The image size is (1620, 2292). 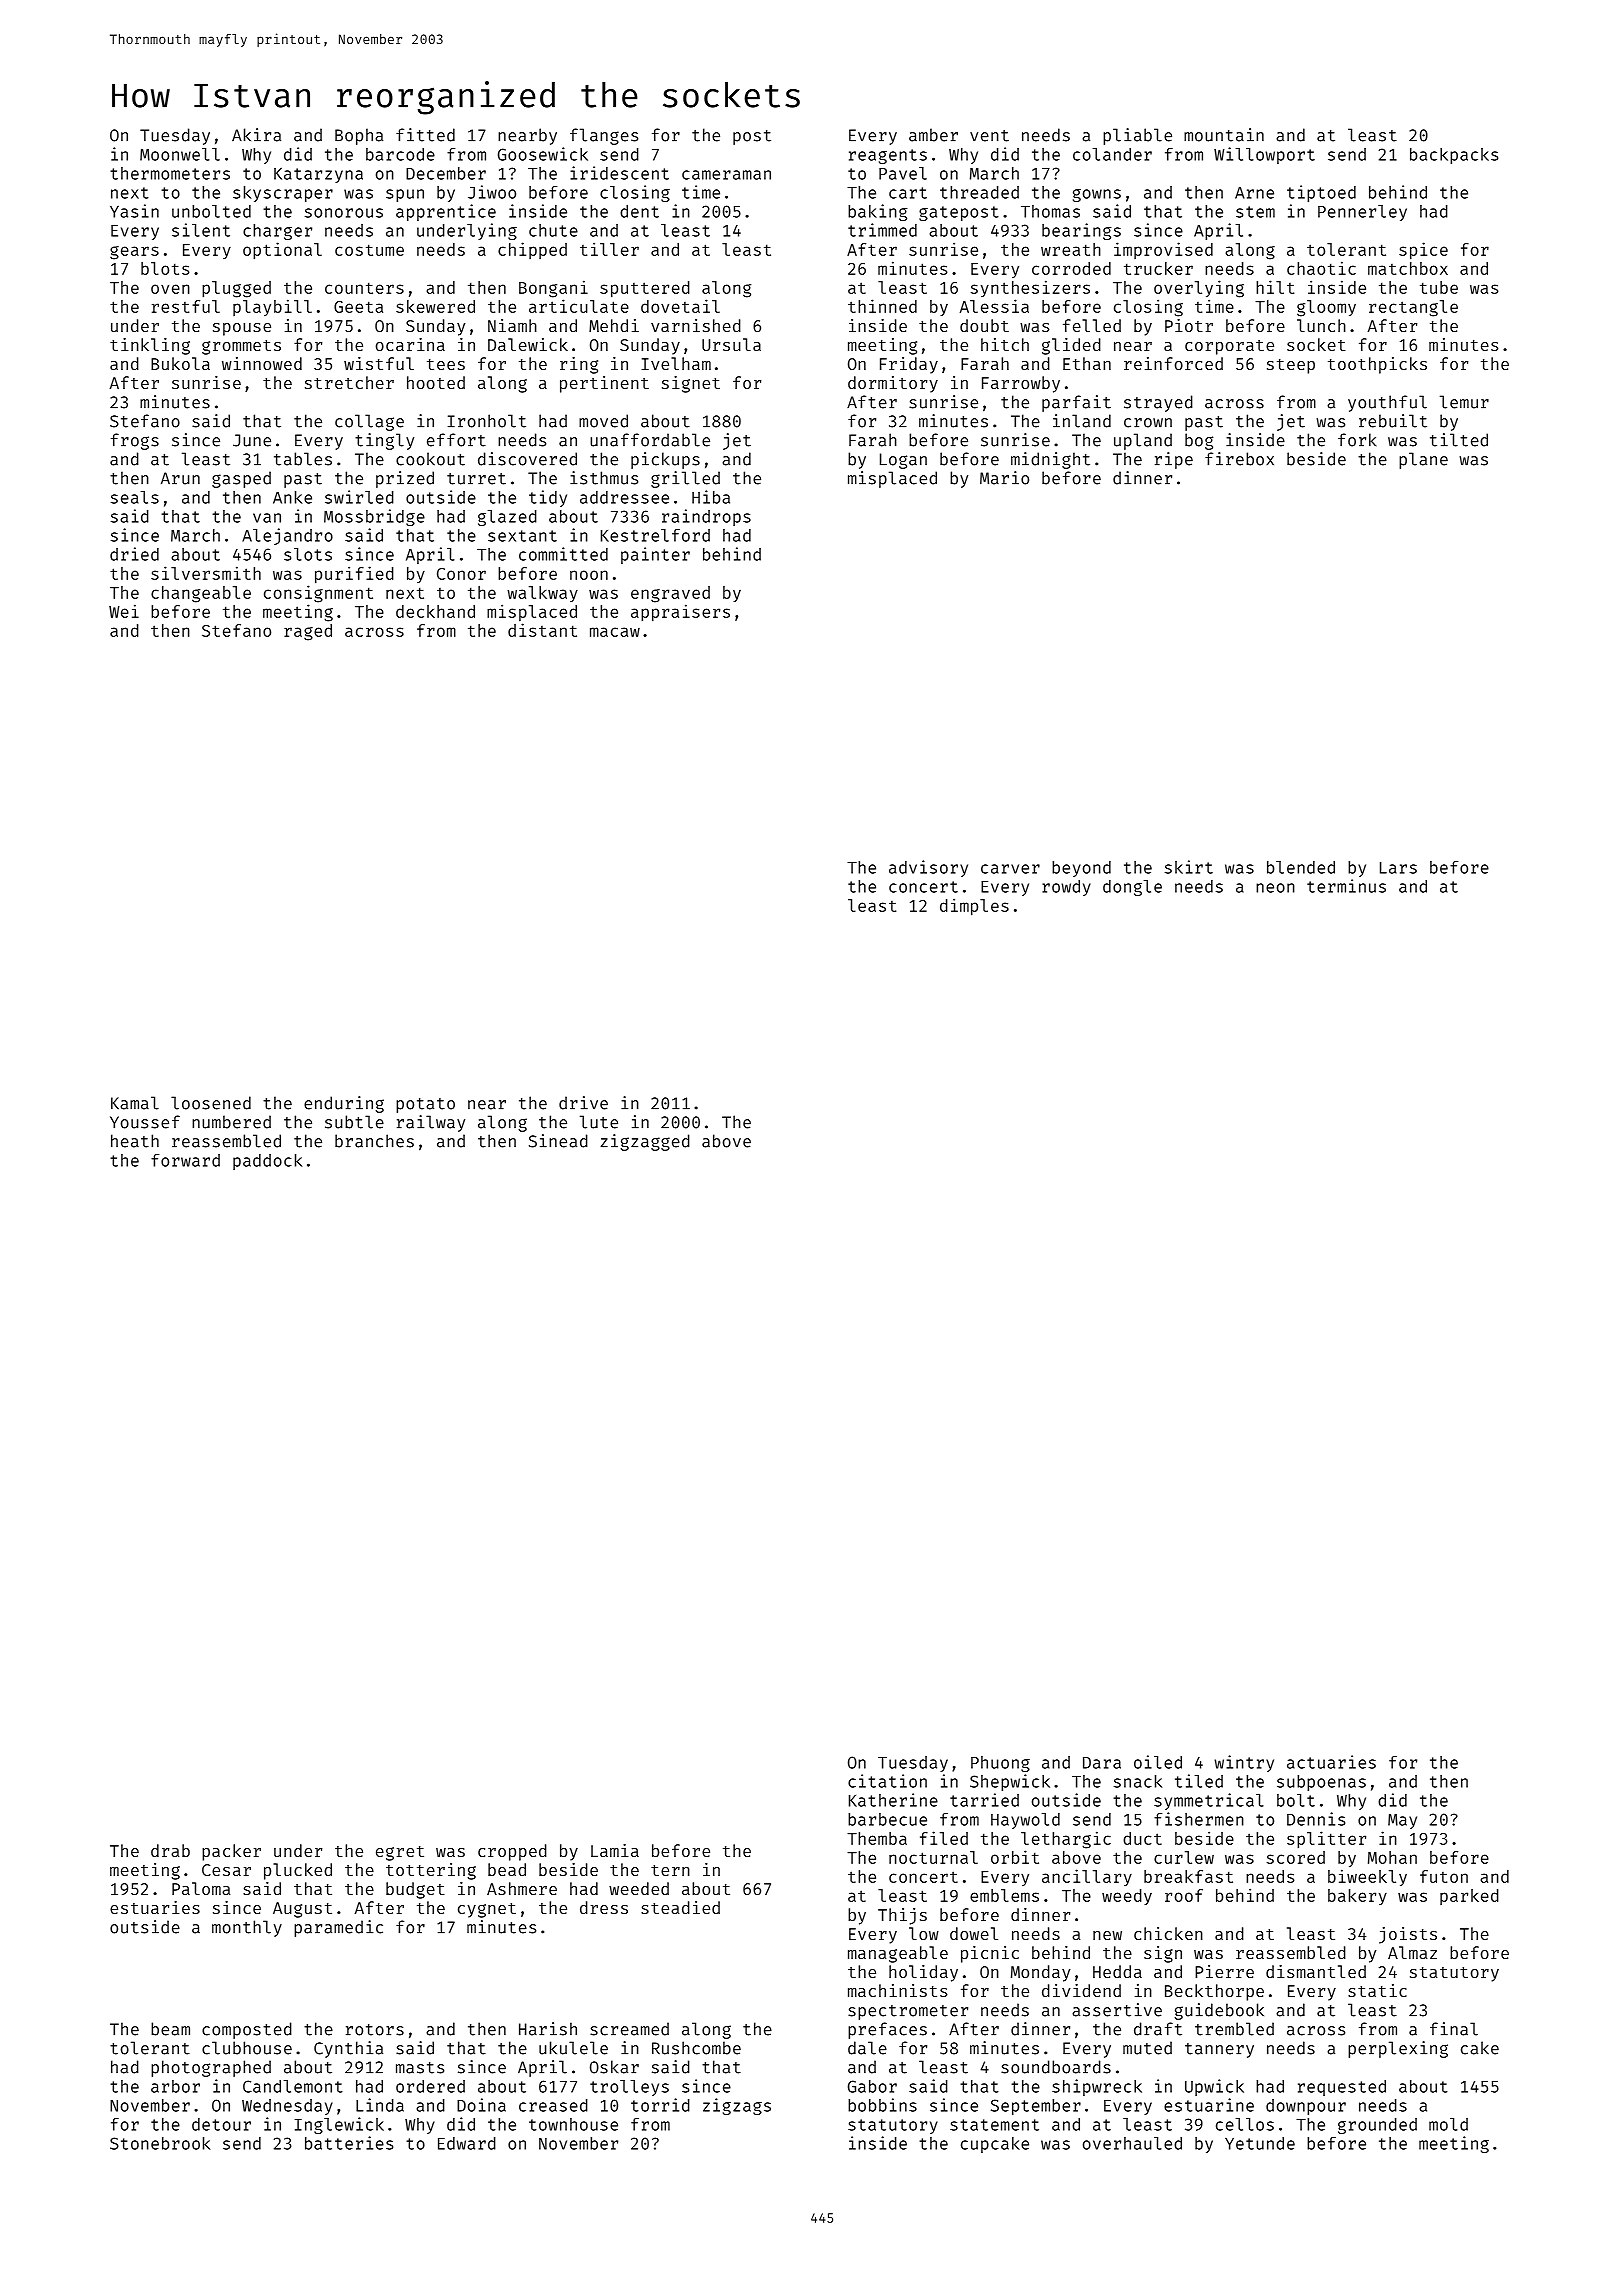 I want to click on blots, so click(x=165, y=268).
